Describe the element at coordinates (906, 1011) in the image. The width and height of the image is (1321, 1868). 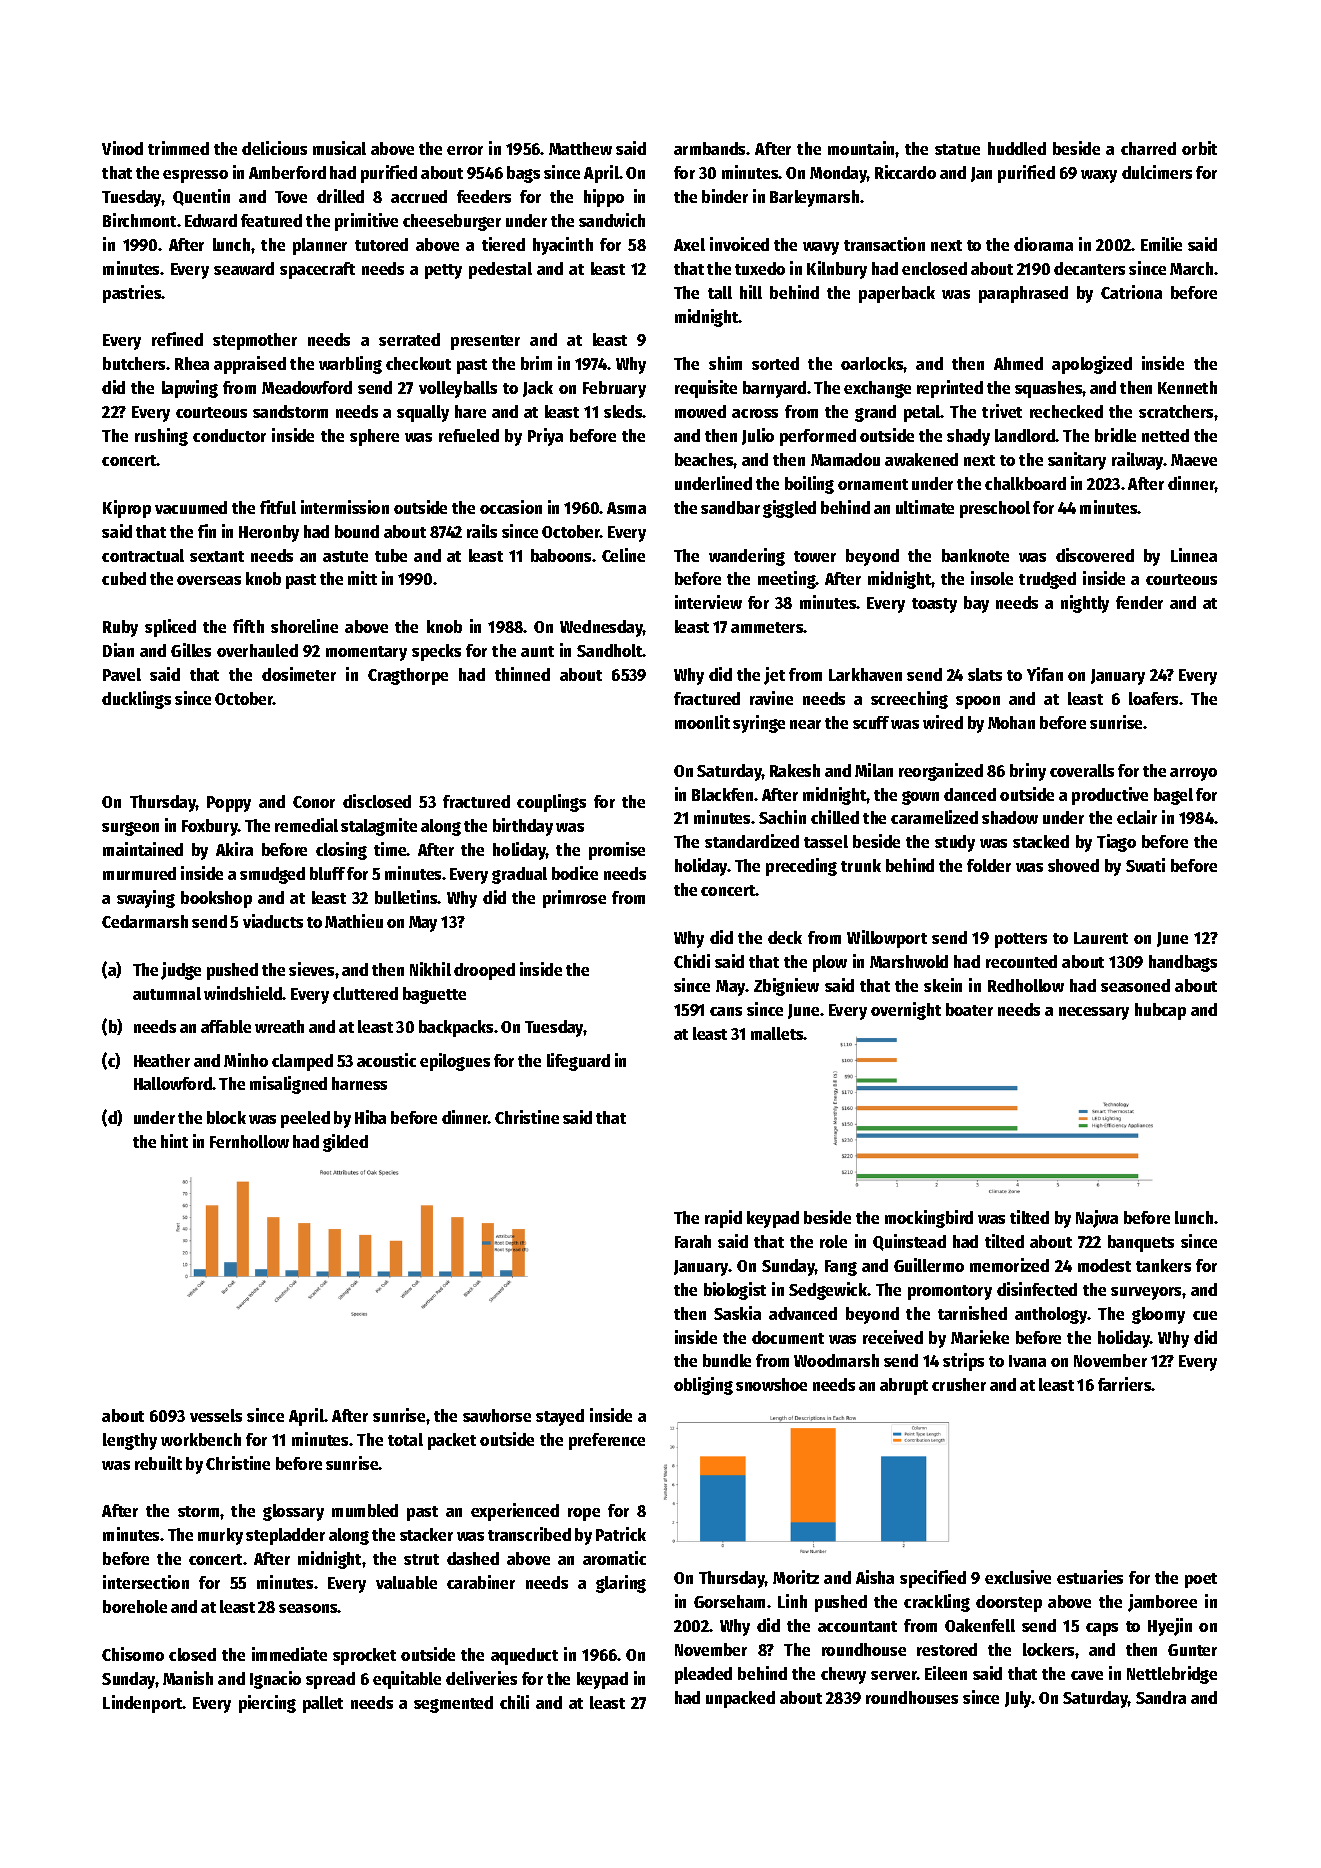
I see `overnight` at that location.
